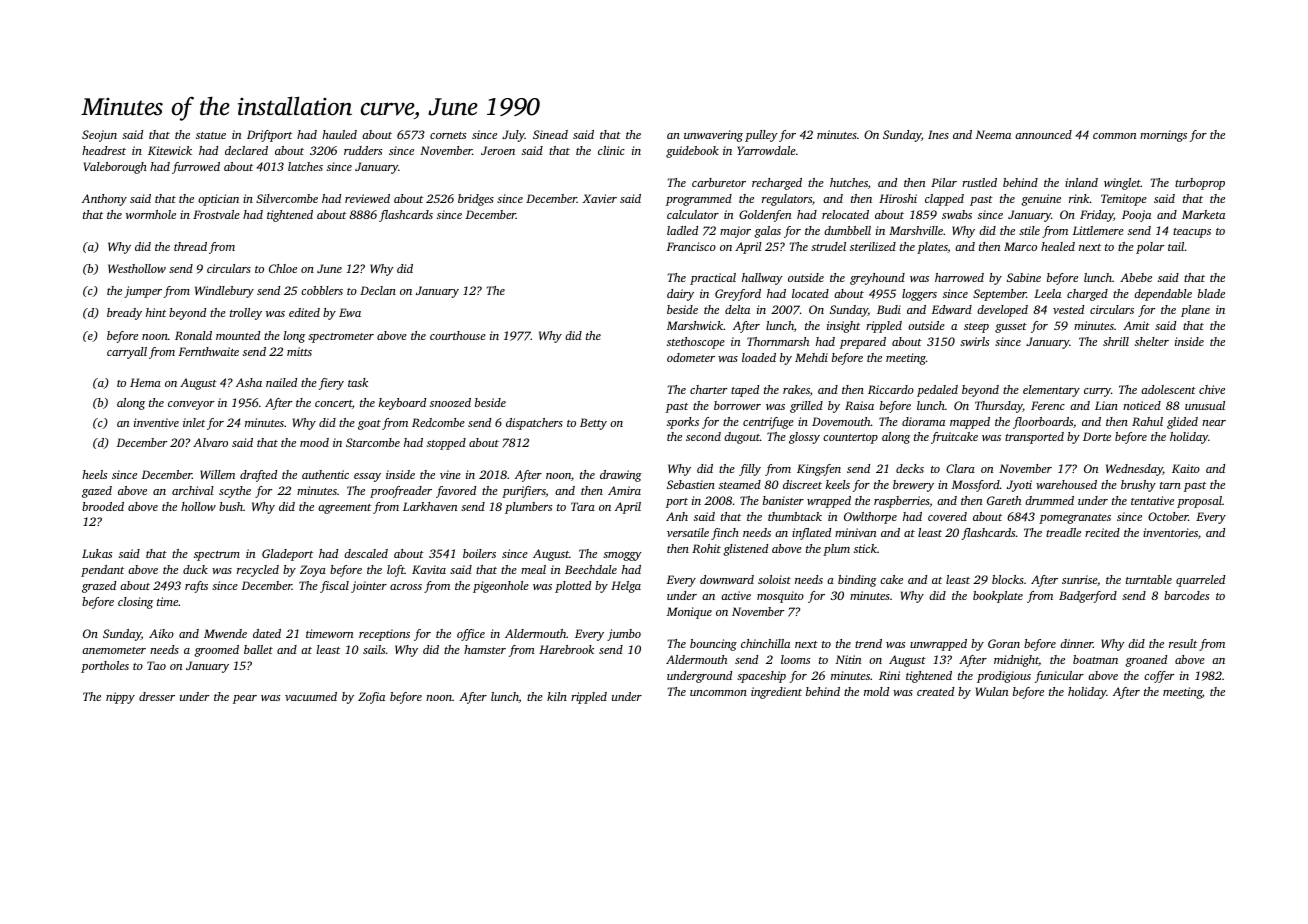 This screenshot has width=1308, height=924. What do you see at coordinates (1159, 677) in the screenshot?
I see `coffer` at bounding box center [1159, 677].
